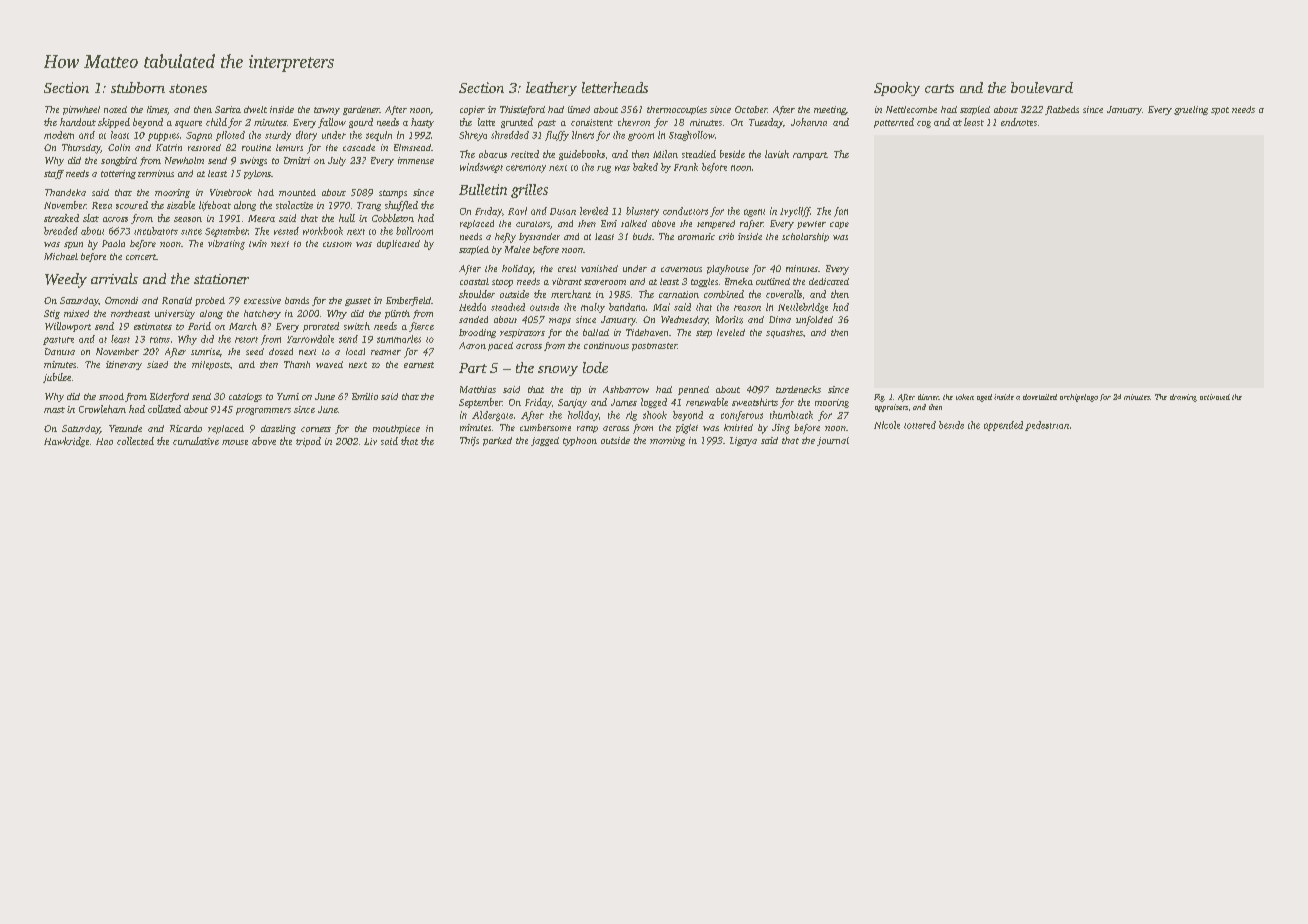 This image has height=924, width=1308. What do you see at coordinates (841, 212) in the image?
I see `fan` at bounding box center [841, 212].
